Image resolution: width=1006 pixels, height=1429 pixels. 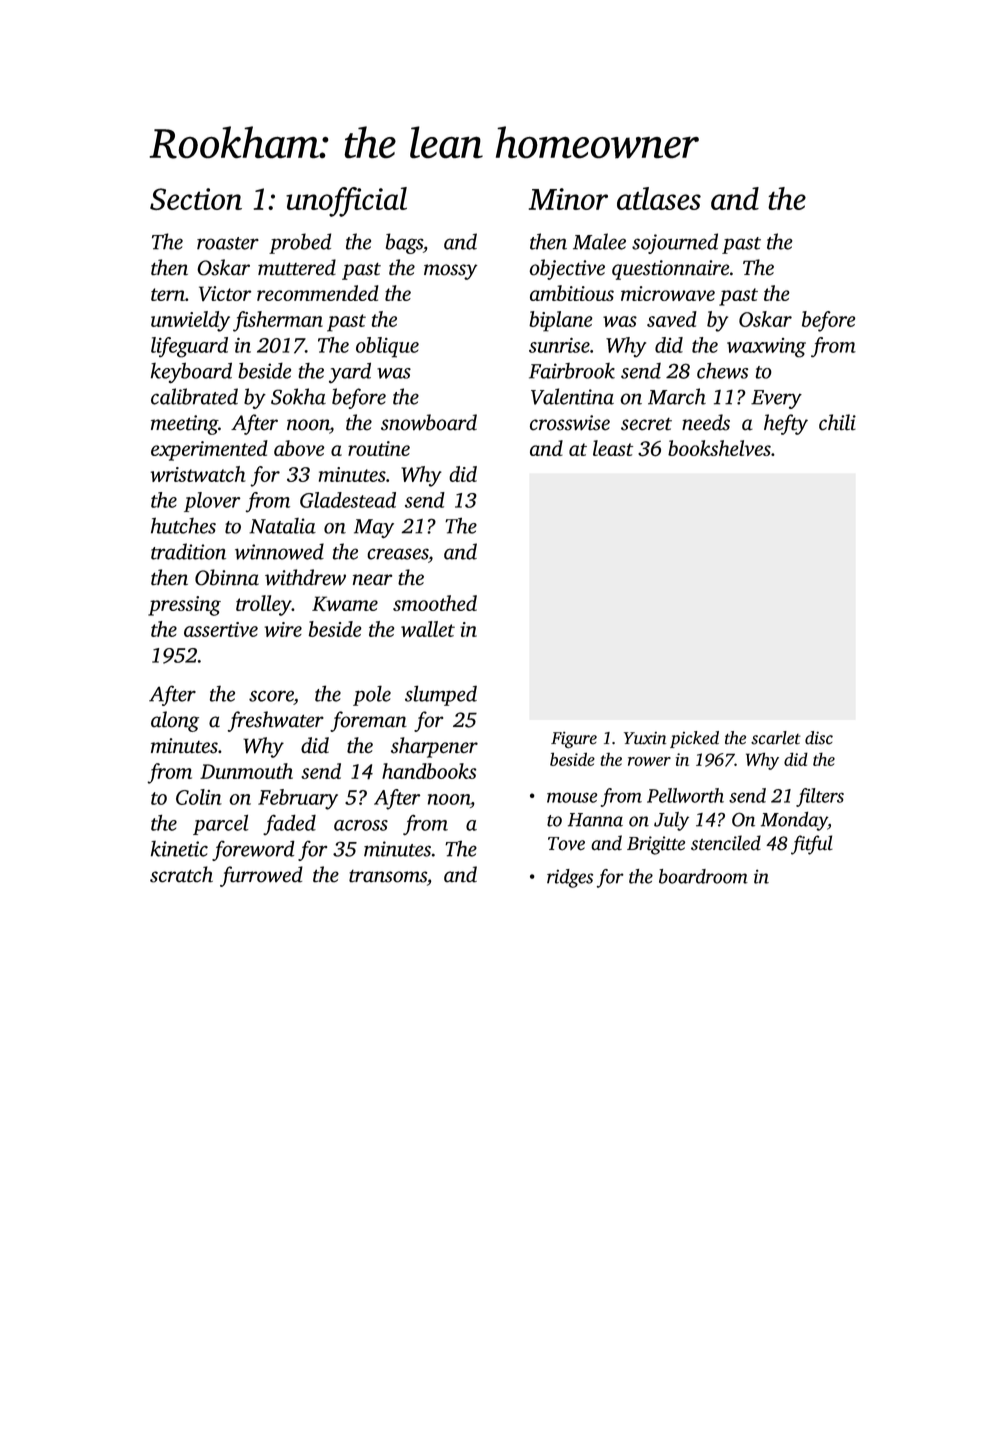 I want to click on Victor, so click(x=225, y=293).
